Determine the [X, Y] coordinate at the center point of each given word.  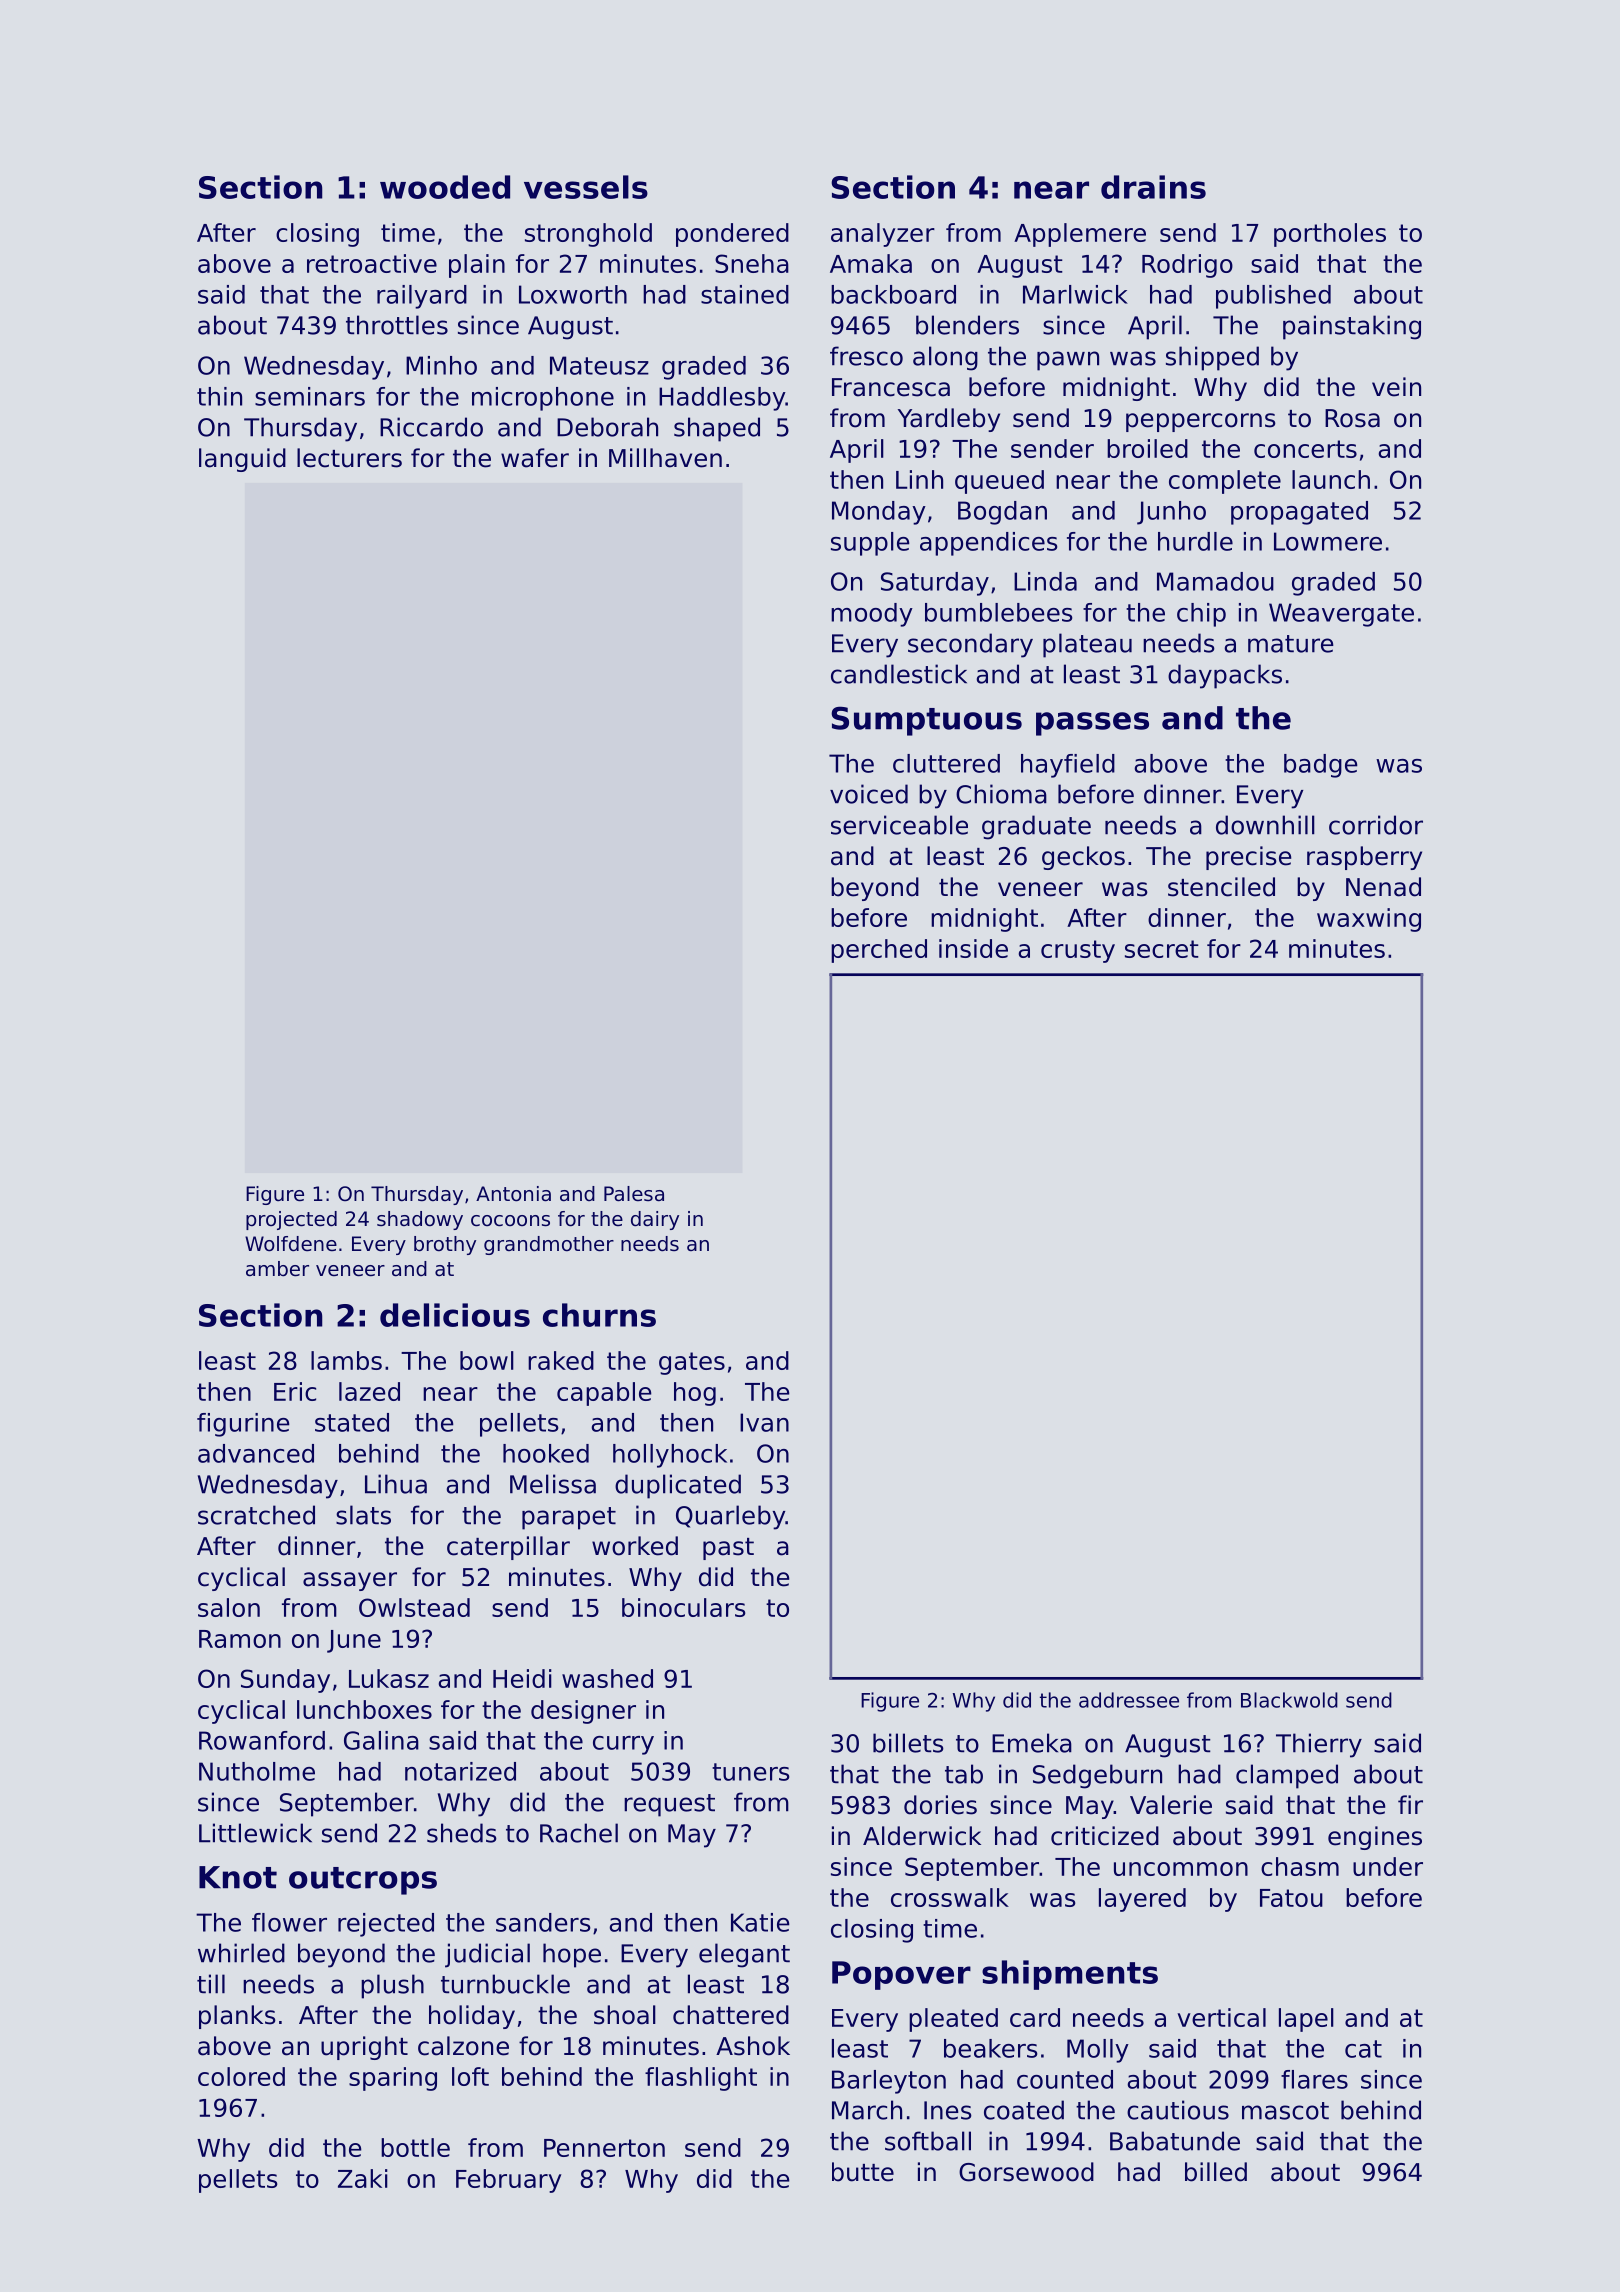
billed [1216, 2172]
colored [241, 2076]
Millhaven [665, 458]
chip [1201, 615]
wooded [445, 187]
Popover [901, 1975]
